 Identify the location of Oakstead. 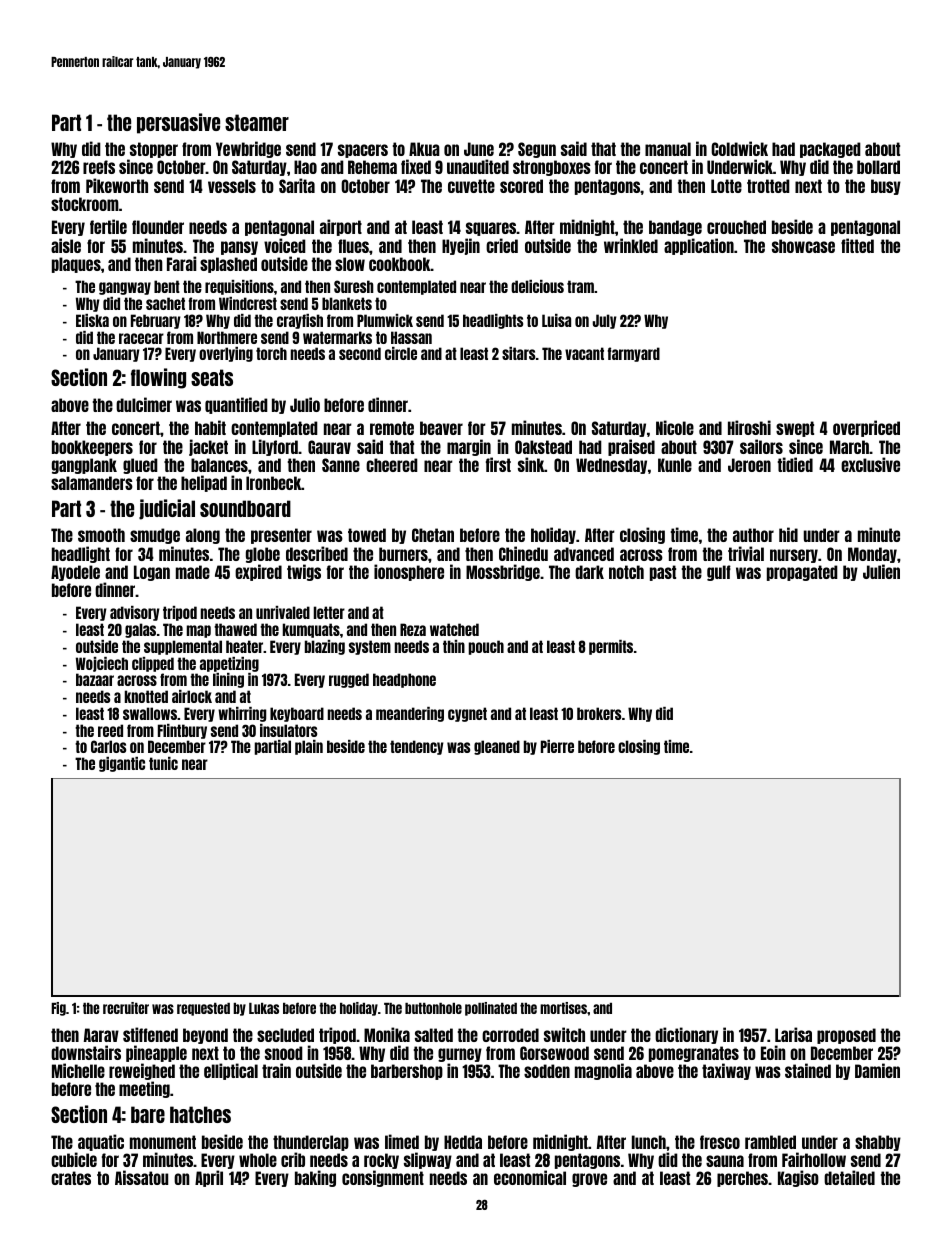
(543, 447).
